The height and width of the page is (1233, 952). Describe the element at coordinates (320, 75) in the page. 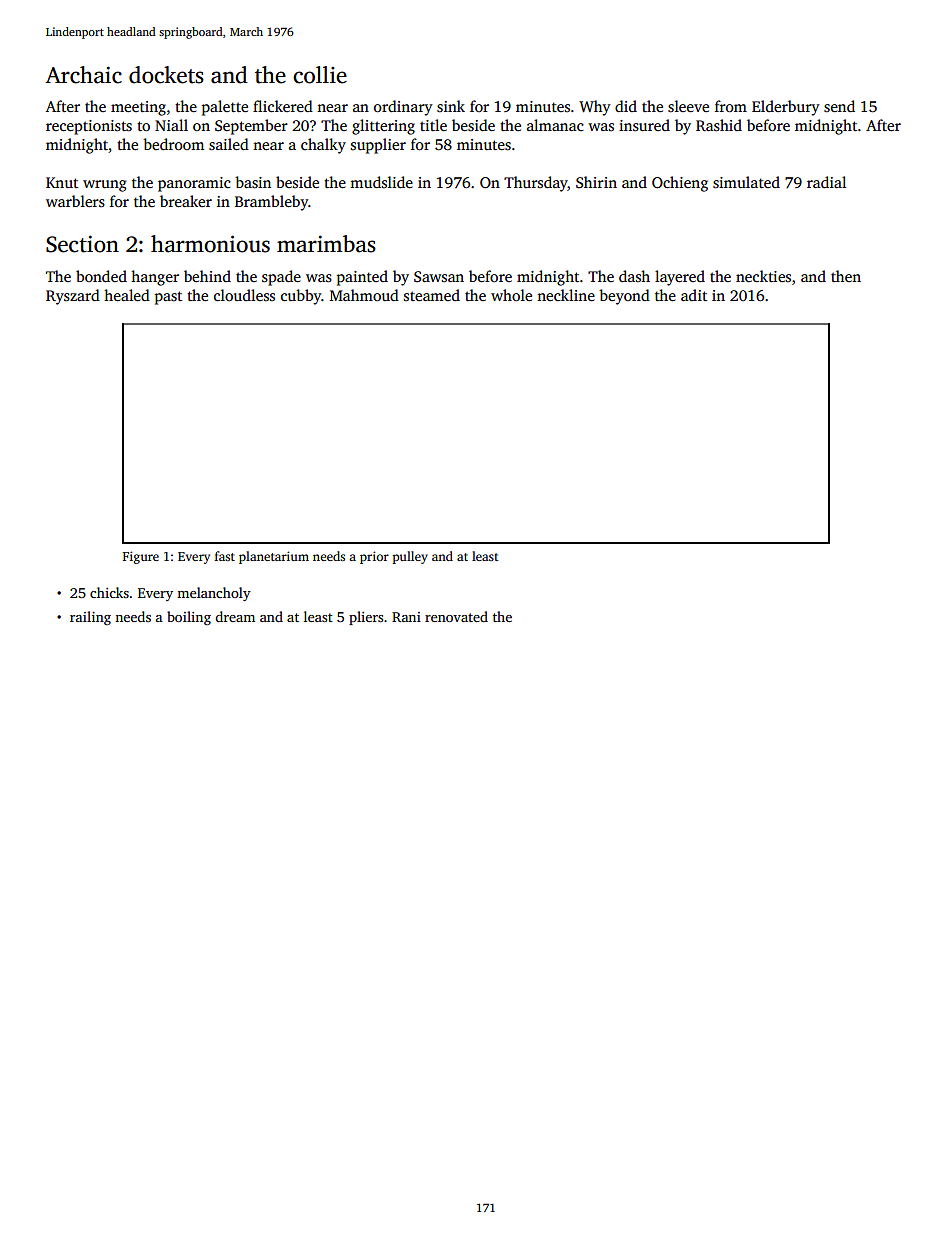

I see `collie` at that location.
